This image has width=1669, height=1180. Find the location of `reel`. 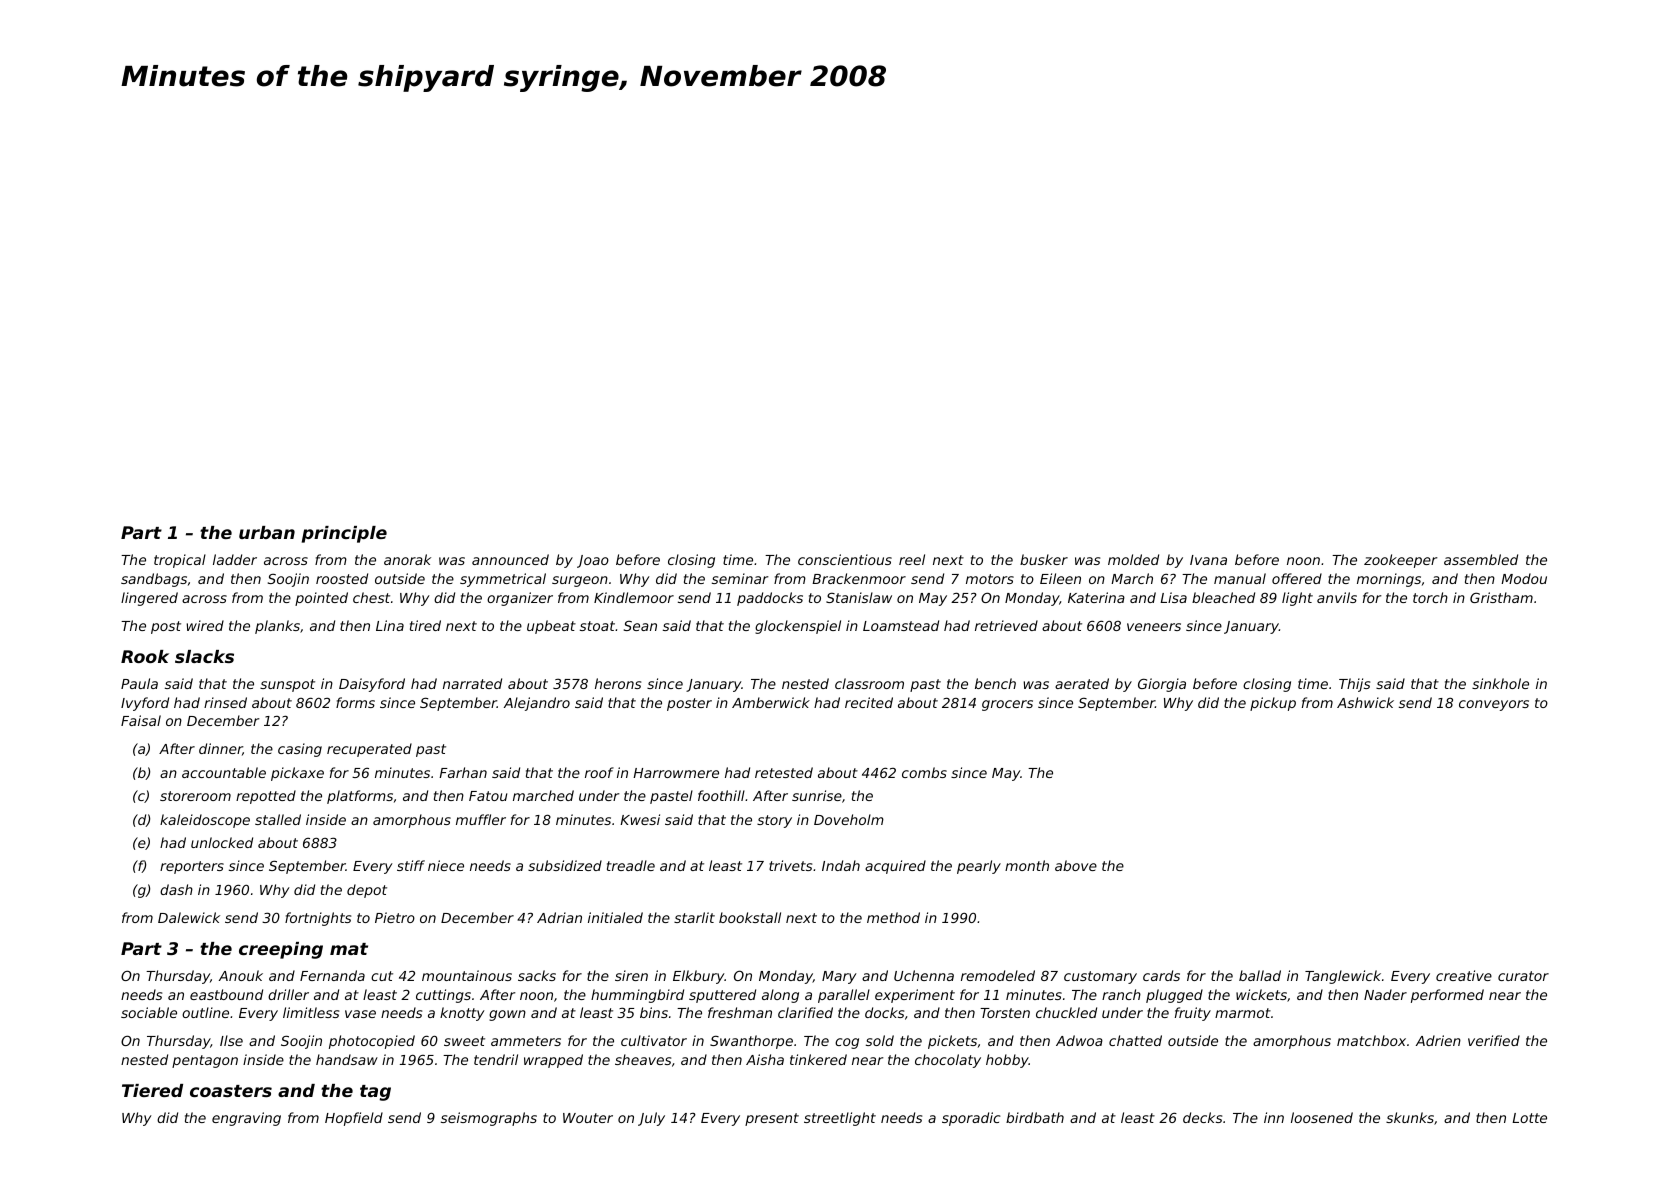

reel is located at coordinates (912, 559).
